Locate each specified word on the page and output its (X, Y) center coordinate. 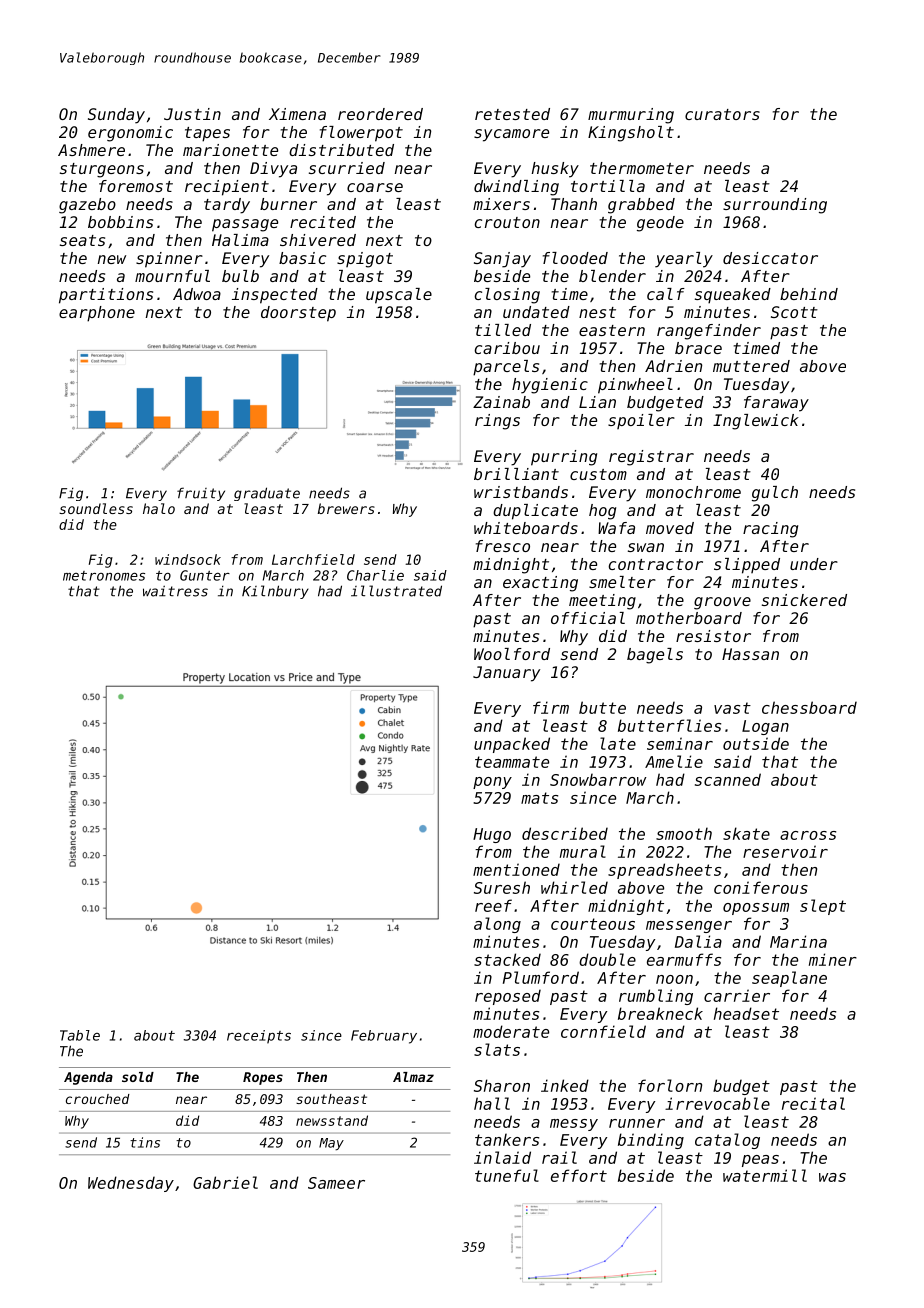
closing (507, 296)
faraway (776, 404)
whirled (574, 887)
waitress (175, 591)
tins (145, 1142)
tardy (227, 206)
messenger (689, 927)
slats (497, 1049)
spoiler (641, 421)
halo (159, 508)
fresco (503, 546)
